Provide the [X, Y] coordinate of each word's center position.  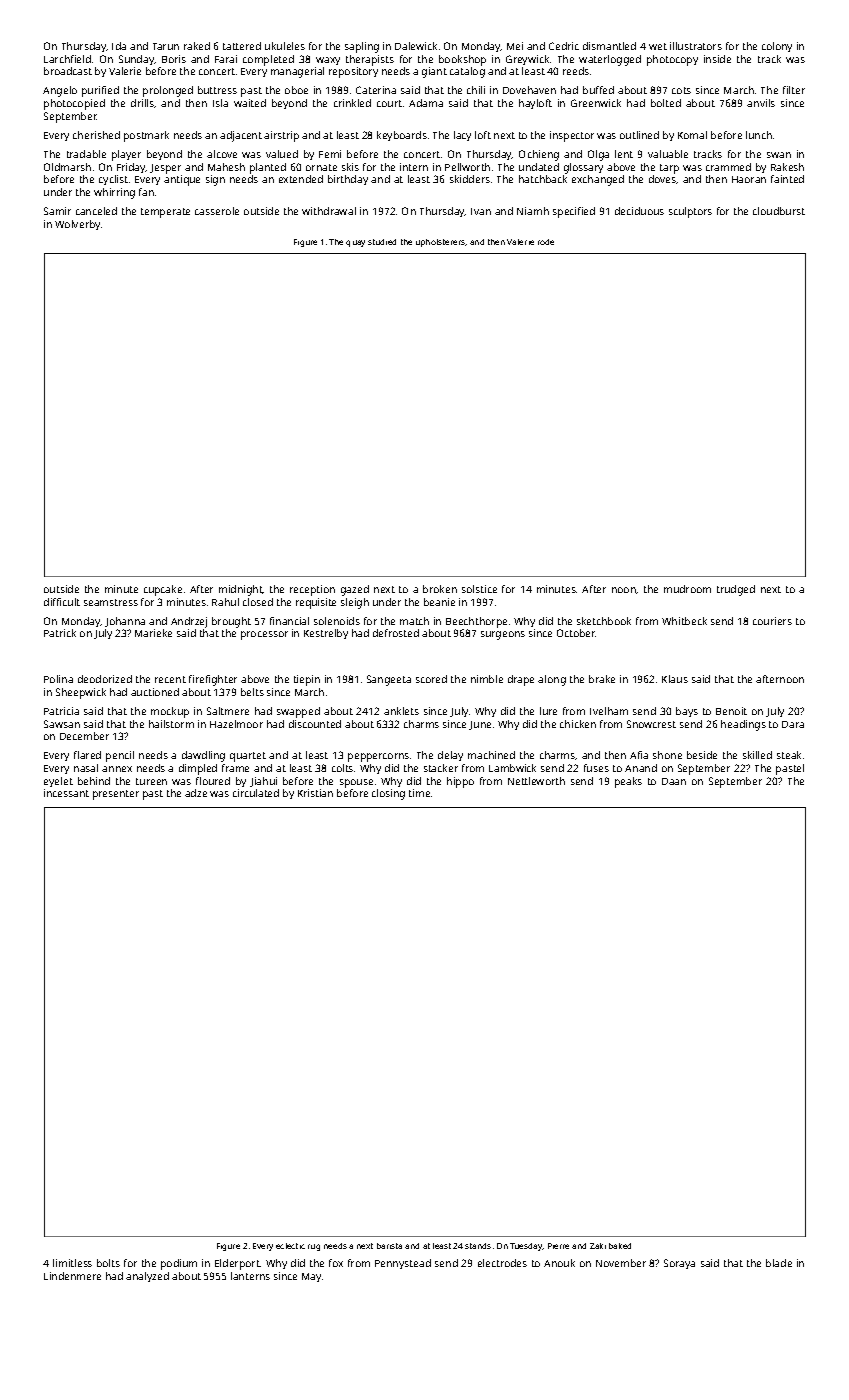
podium [179, 1264]
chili [476, 90]
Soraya [679, 1264]
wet [658, 46]
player [126, 155]
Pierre [558, 1246]
